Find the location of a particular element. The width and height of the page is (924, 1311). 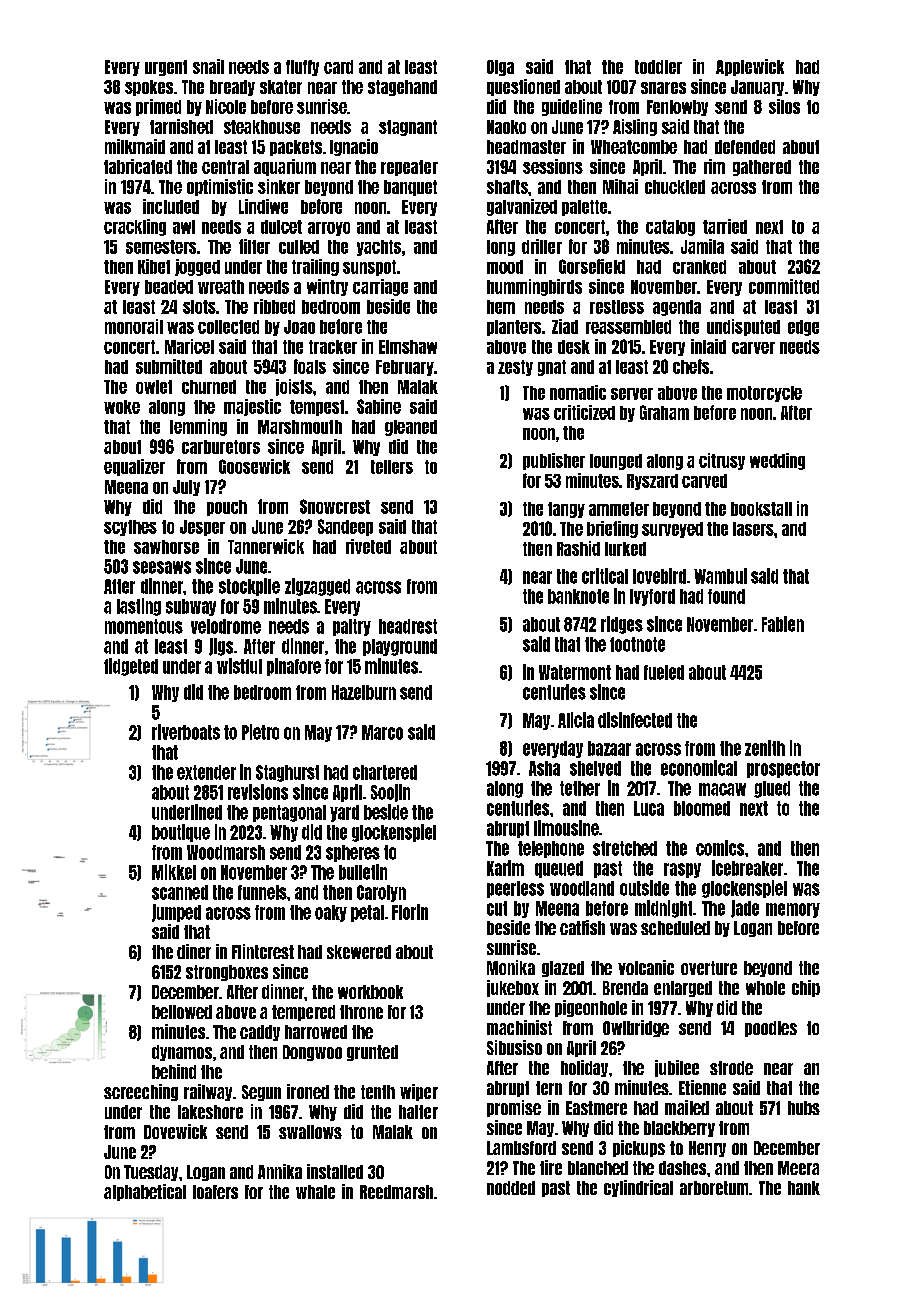

banknote is located at coordinates (578, 596).
